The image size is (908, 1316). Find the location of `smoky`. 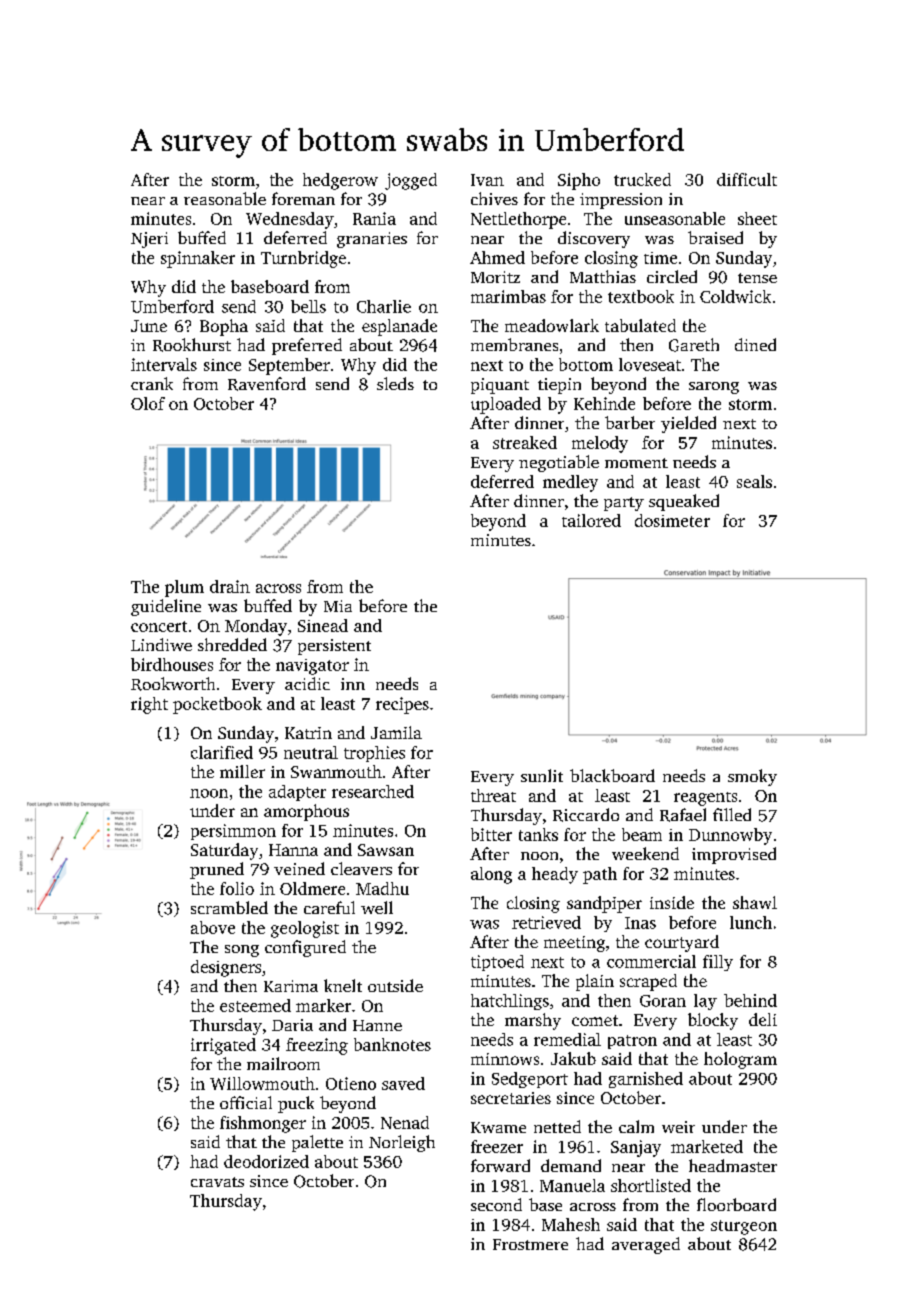

smoky is located at coordinates (752, 777).
